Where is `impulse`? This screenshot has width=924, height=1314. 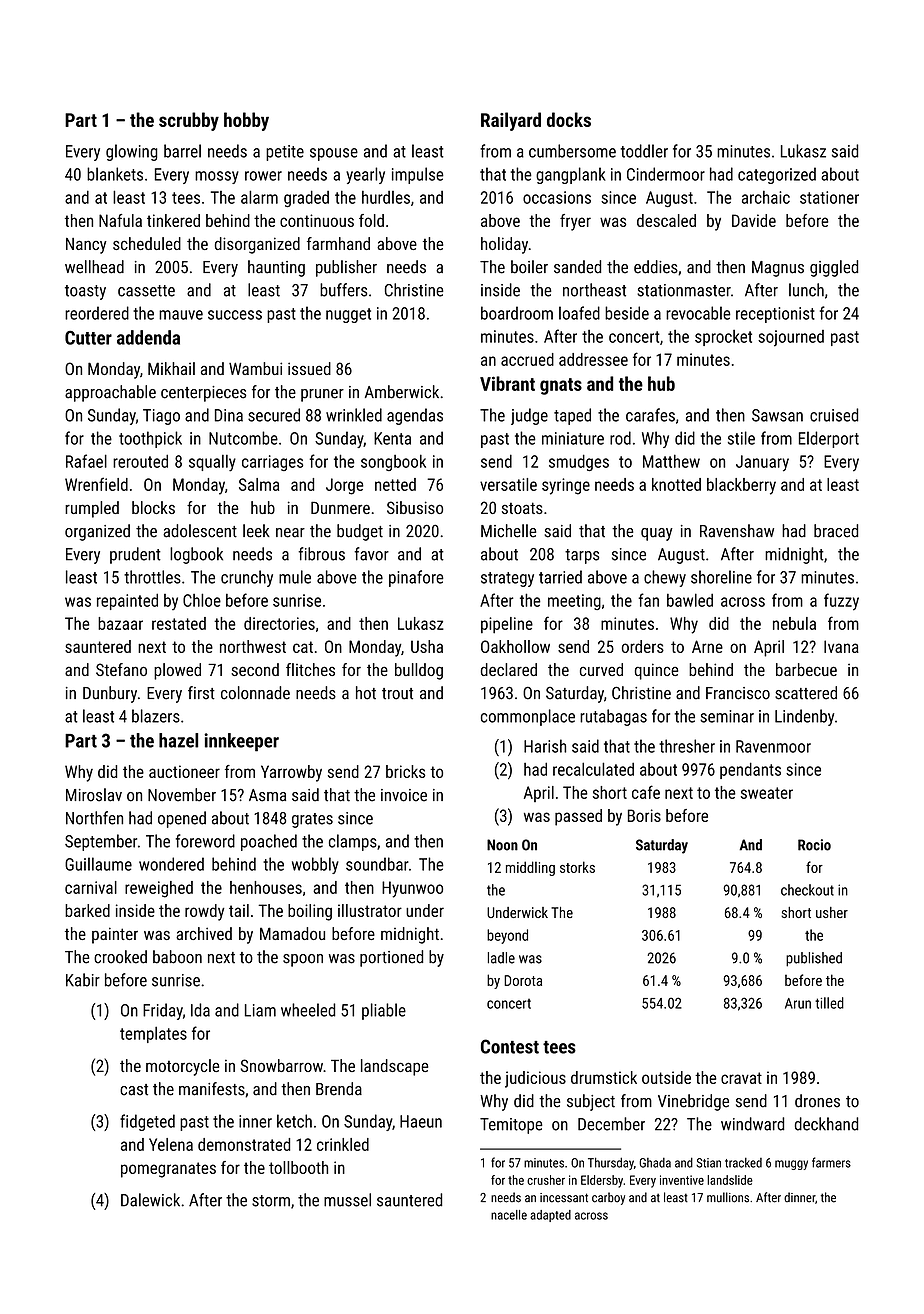
impulse is located at coordinates (418, 175).
